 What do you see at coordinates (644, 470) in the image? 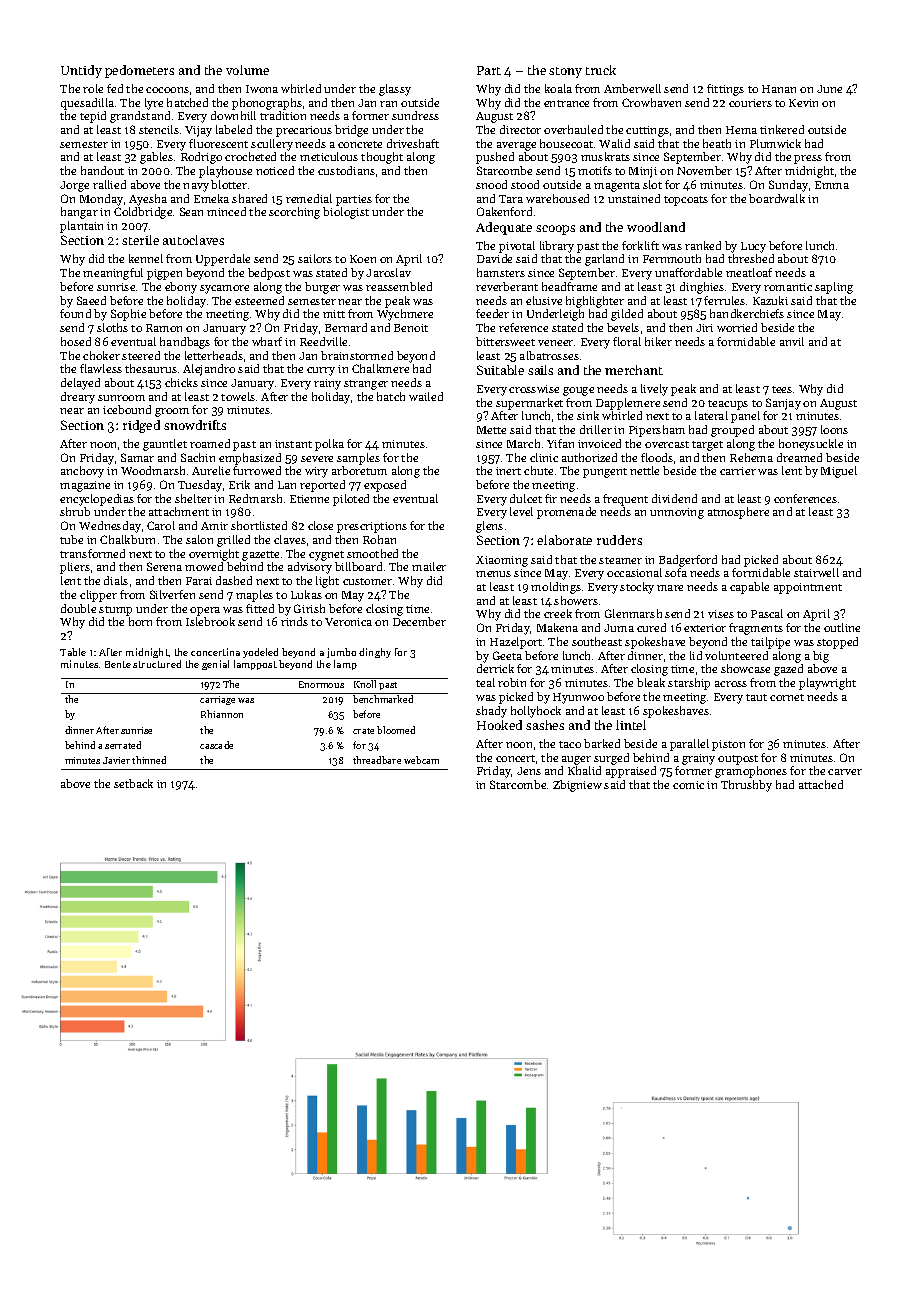
I see `nettle` at bounding box center [644, 470].
